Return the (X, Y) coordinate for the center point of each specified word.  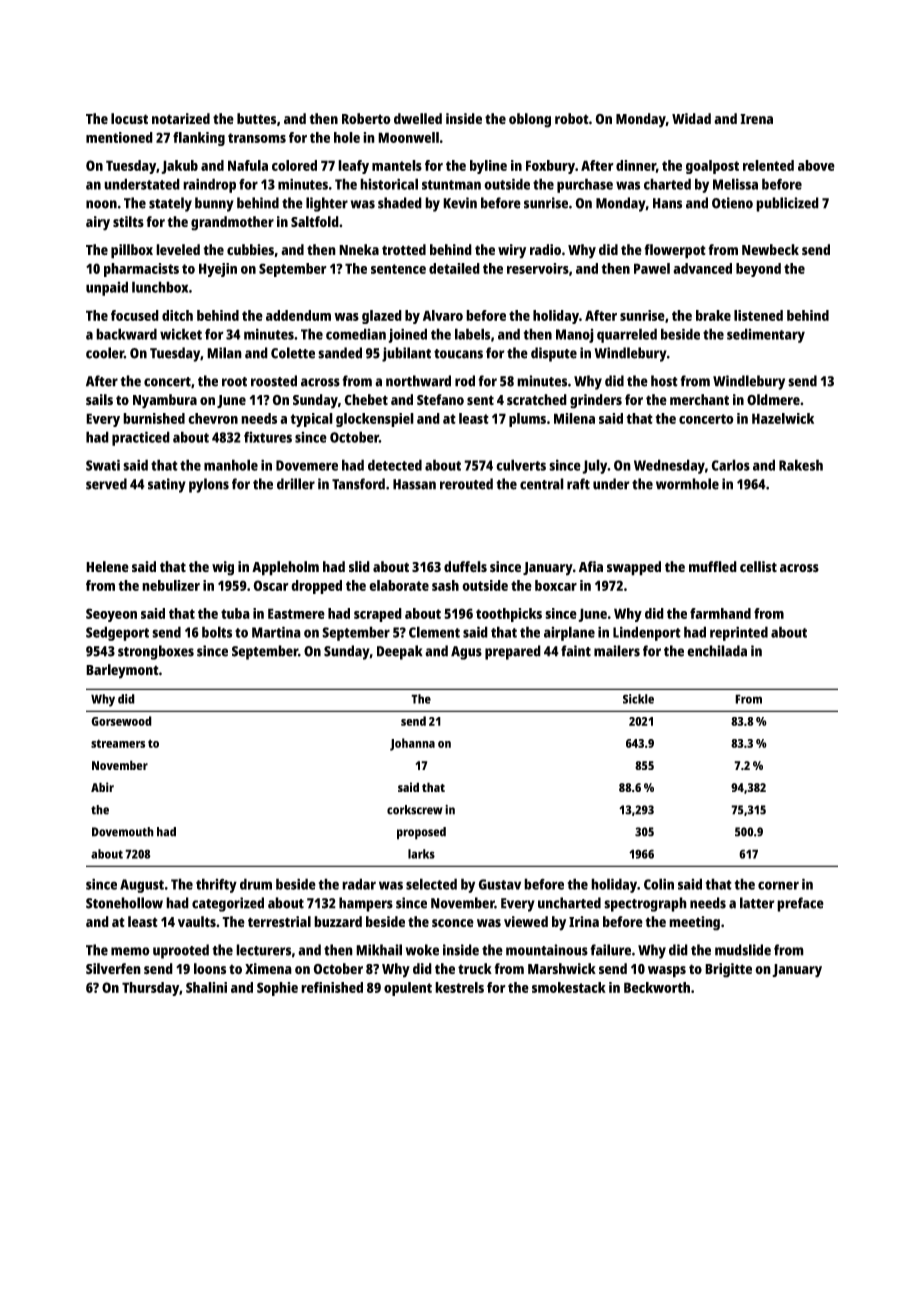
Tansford (358, 484)
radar (359, 884)
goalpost (712, 167)
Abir (102, 787)
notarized (181, 118)
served (106, 484)
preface (800, 904)
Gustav (499, 884)
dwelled (418, 118)
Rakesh (801, 465)
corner (778, 885)
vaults (197, 921)
